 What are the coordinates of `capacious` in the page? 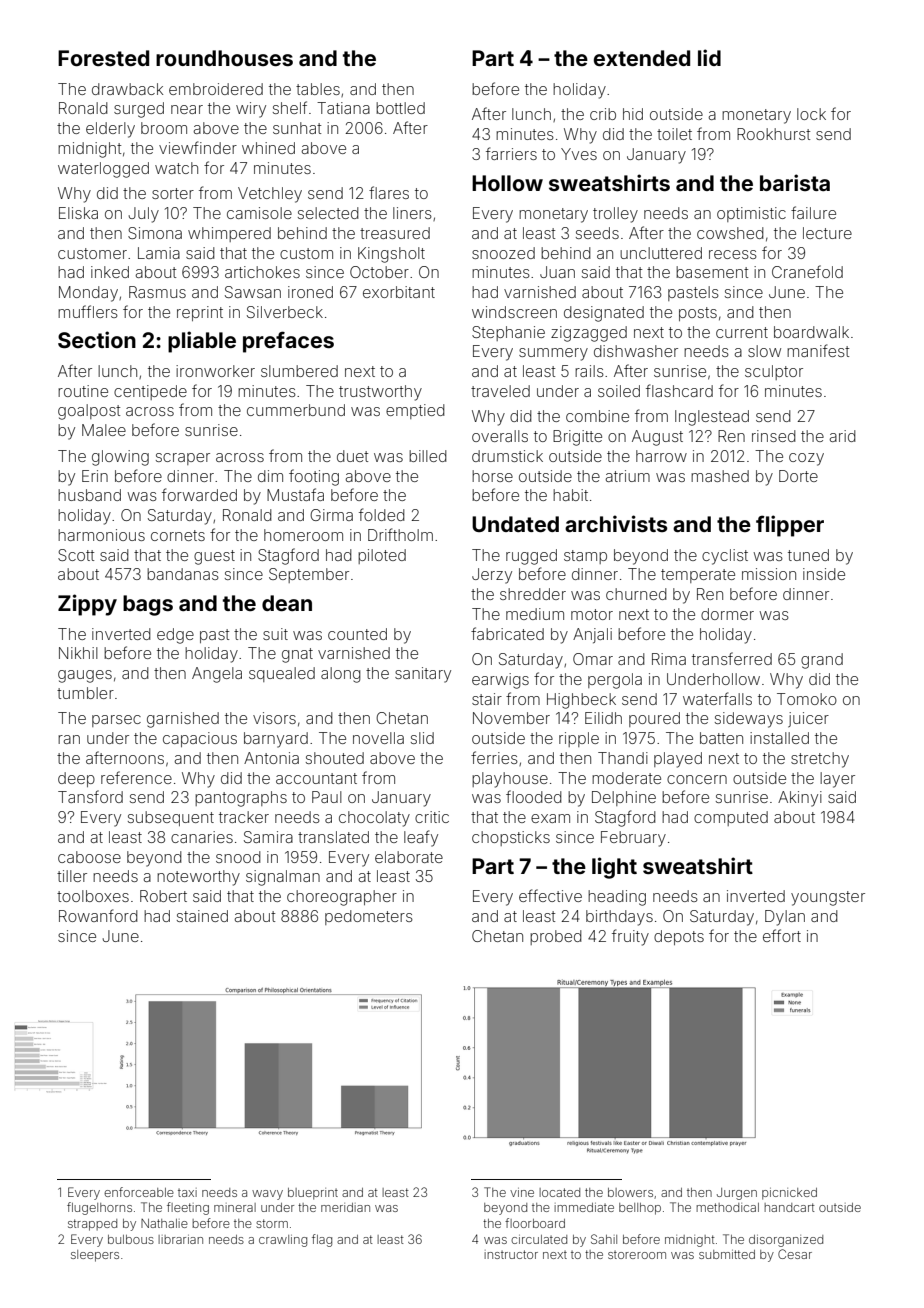 It's located at (200, 739).
